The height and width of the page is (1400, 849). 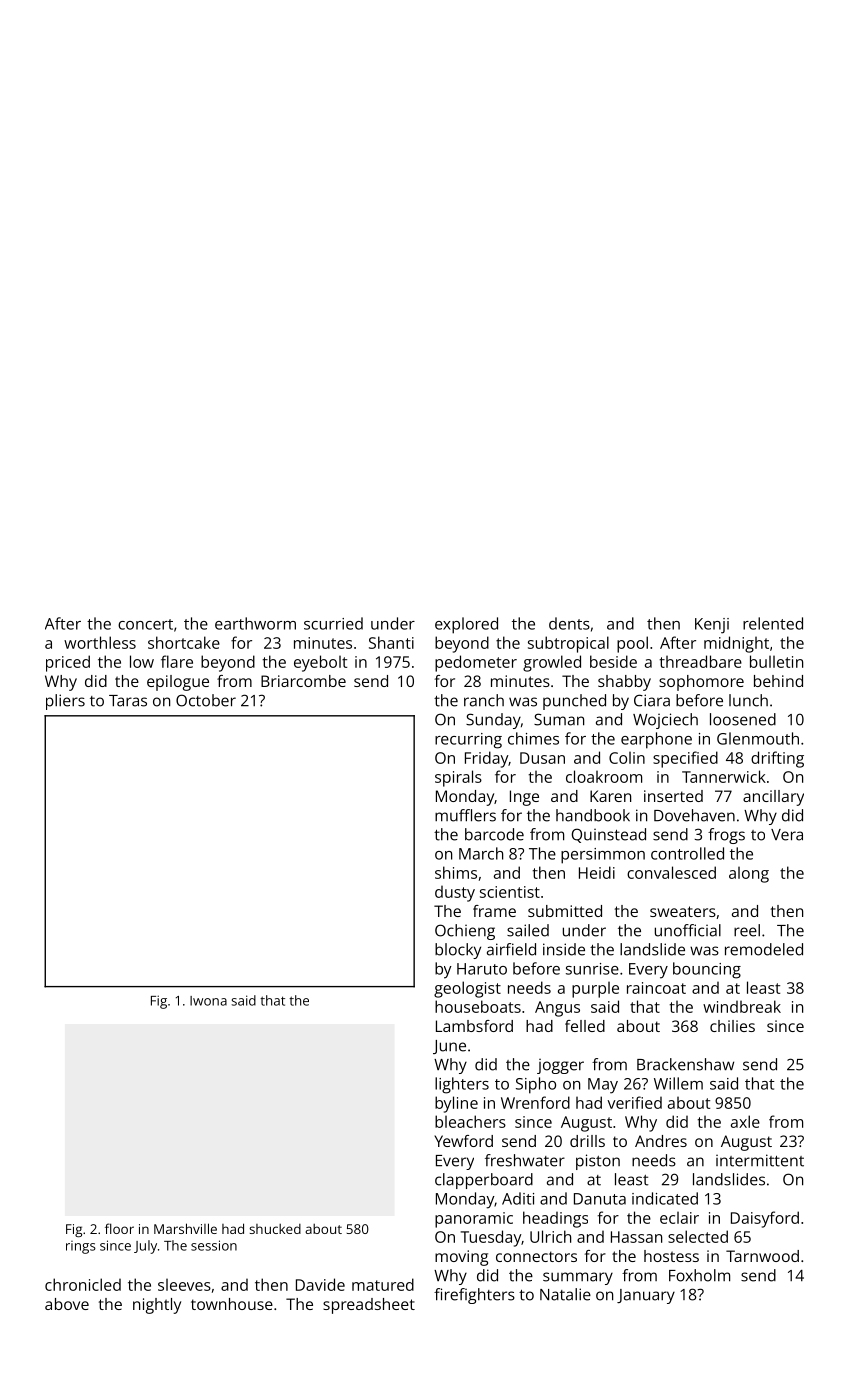 I want to click on earthworm, so click(x=255, y=623).
